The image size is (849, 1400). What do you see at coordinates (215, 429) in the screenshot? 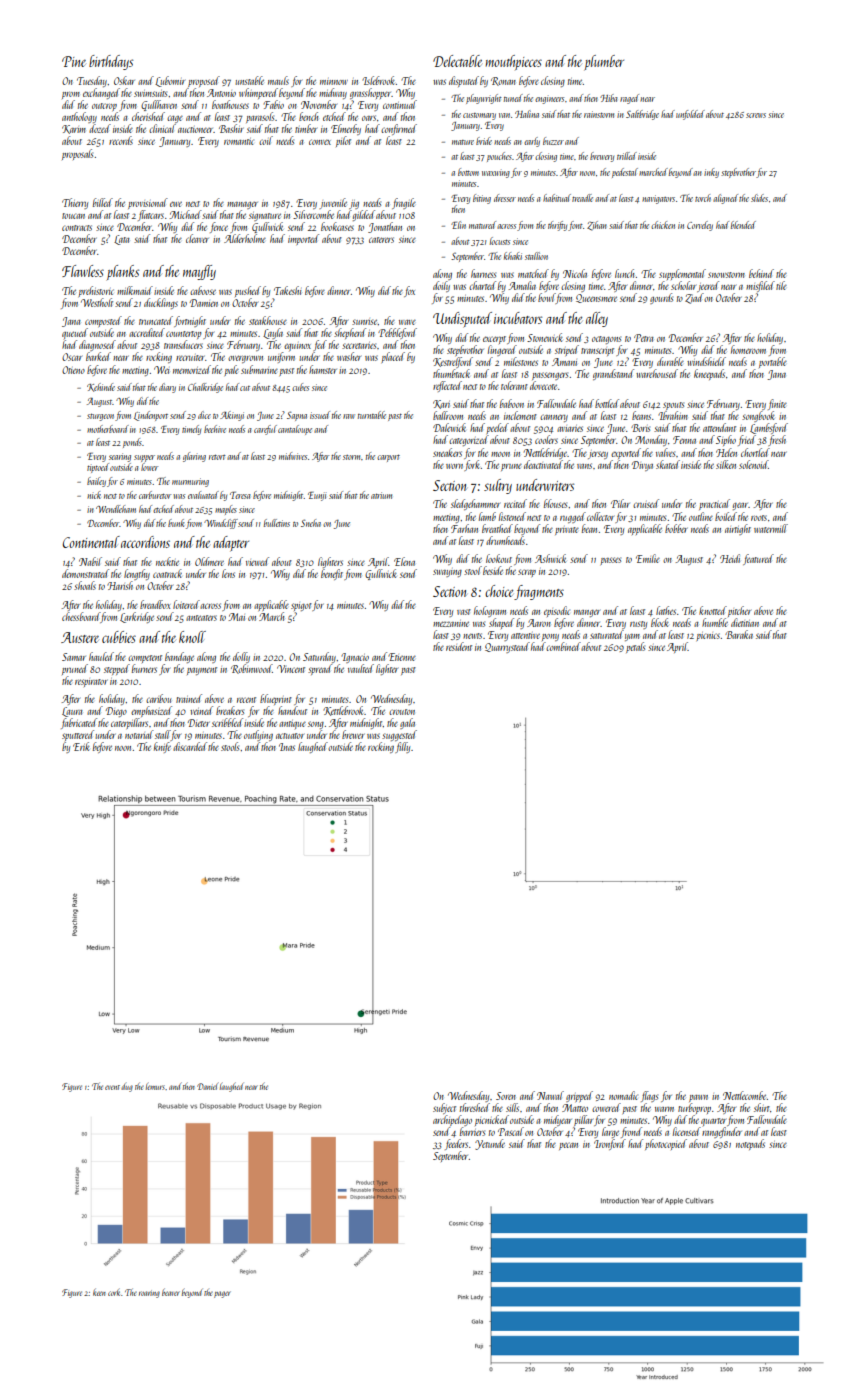
I see `beehive` at bounding box center [215, 429].
